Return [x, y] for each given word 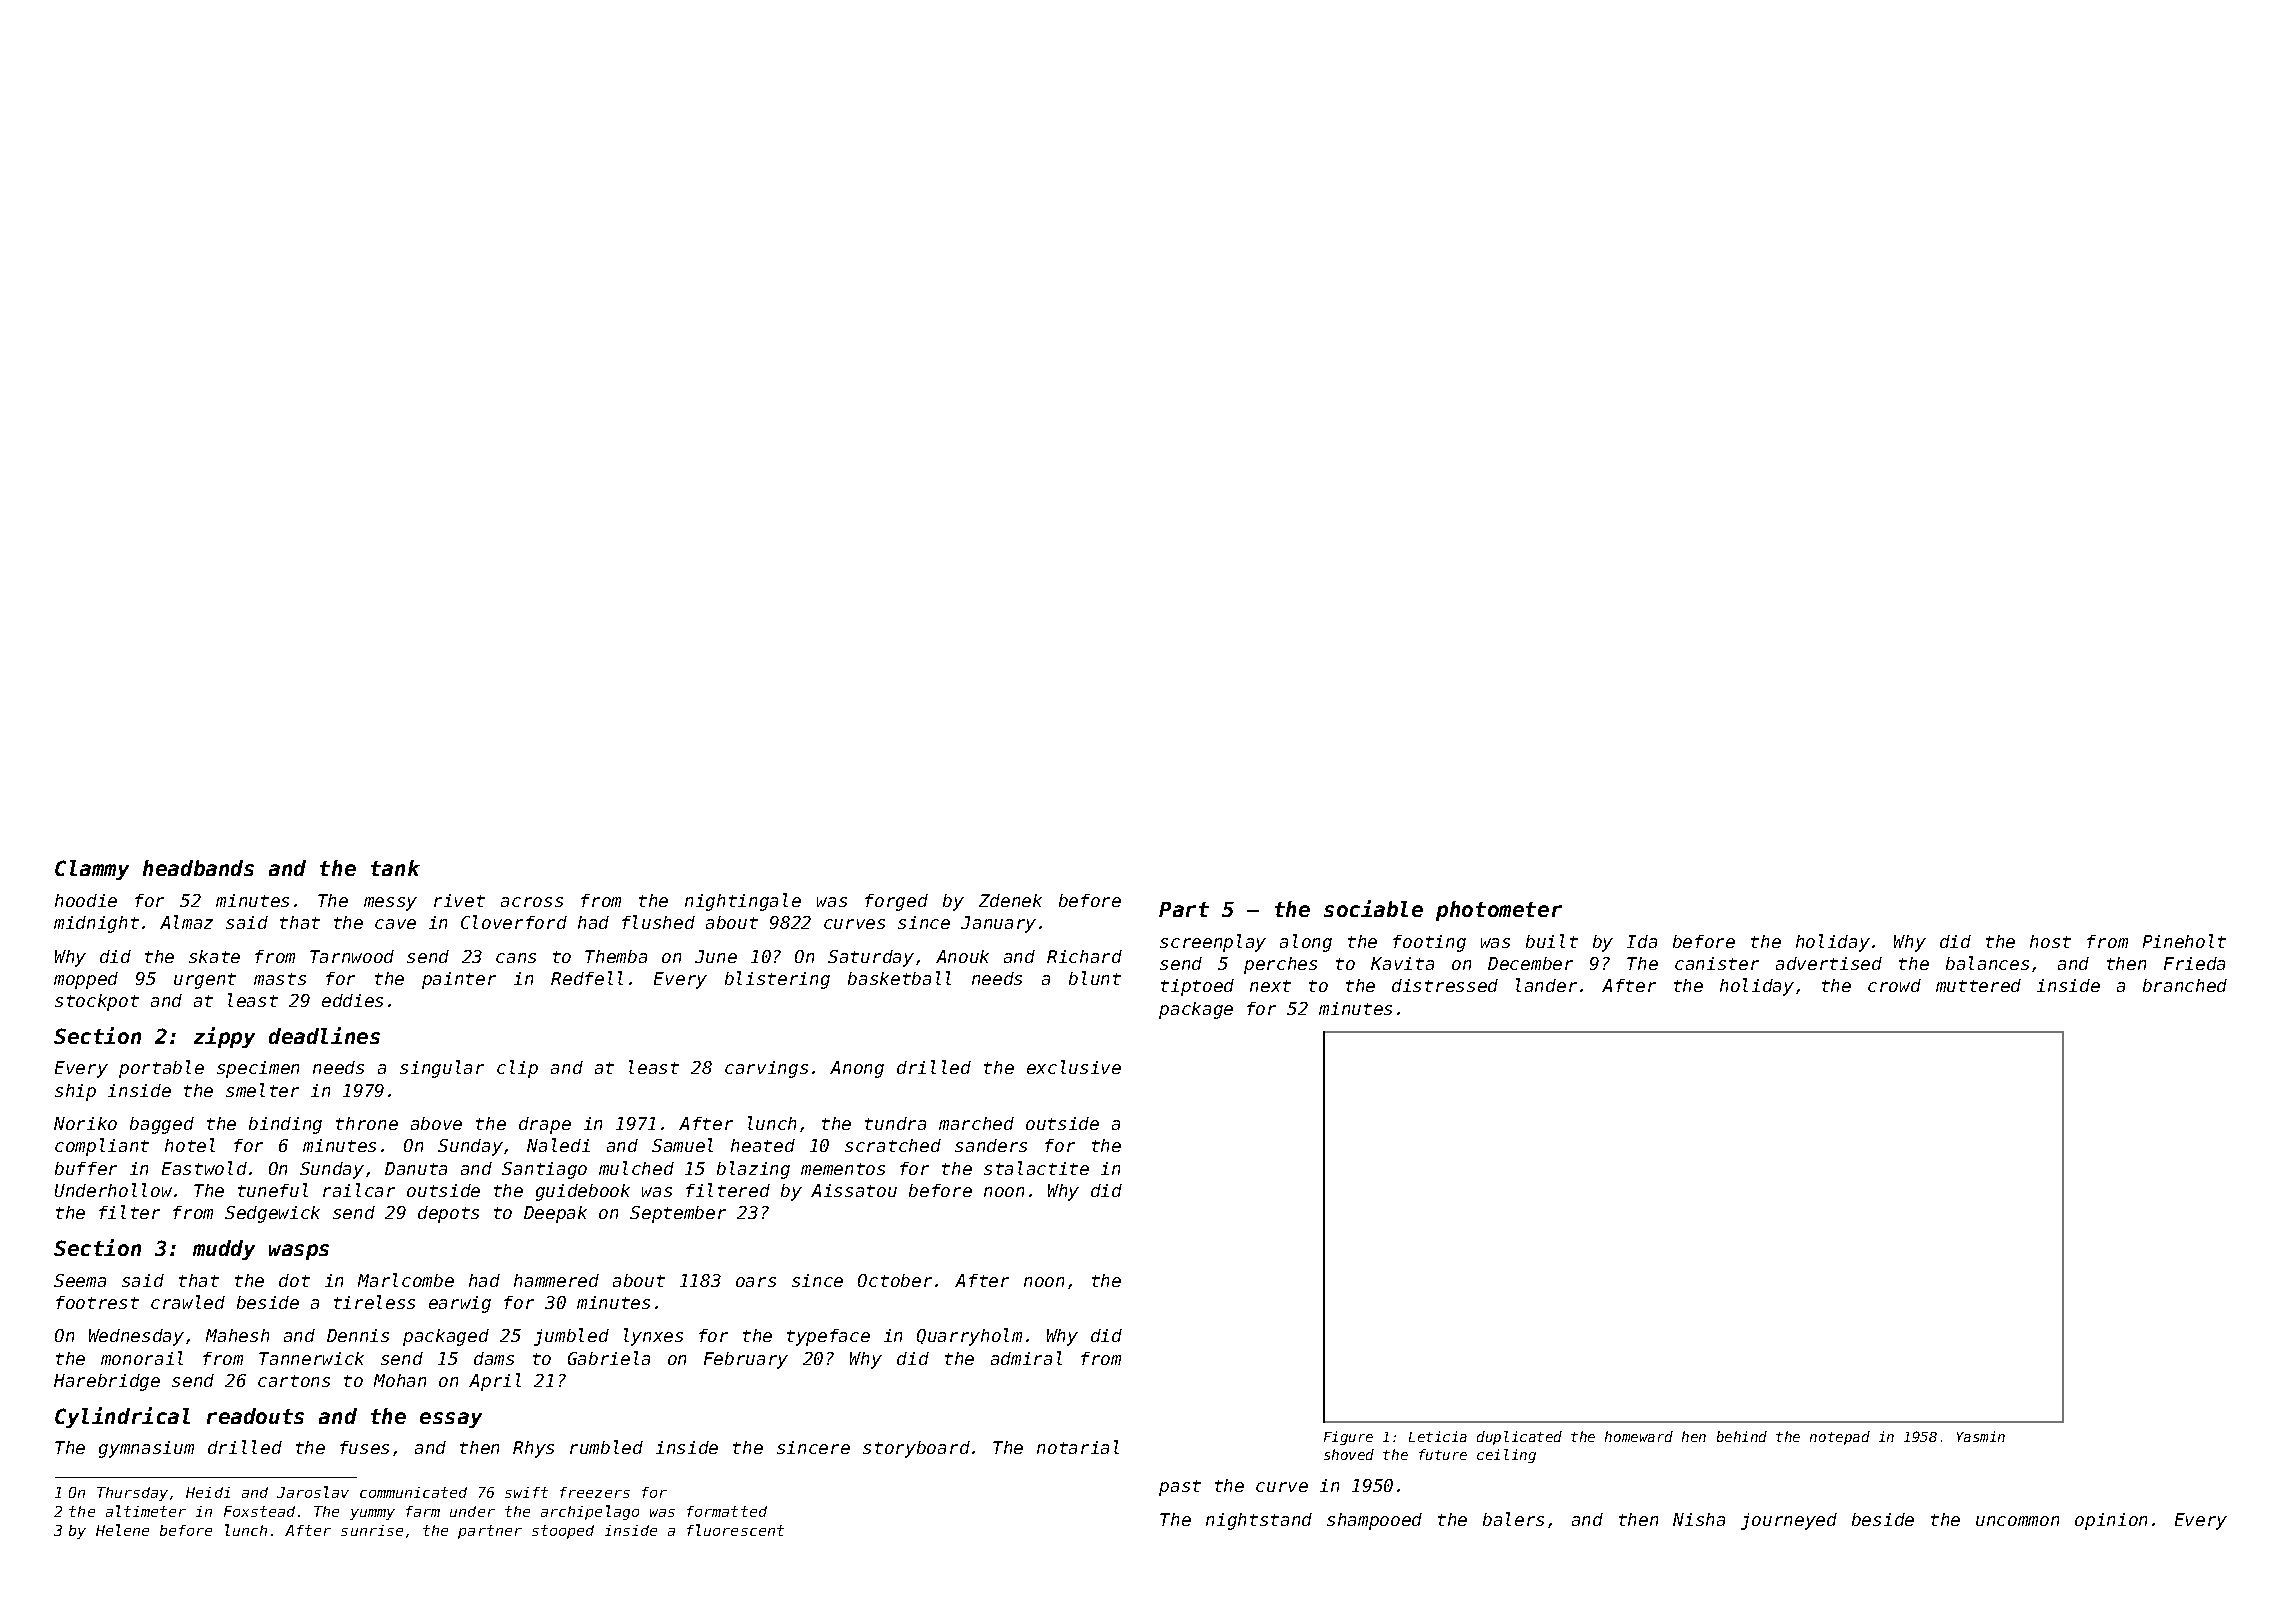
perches [1280, 965]
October [895, 1280]
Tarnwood [352, 956]
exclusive [1074, 1067]
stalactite [1036, 1168]
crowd [1894, 985]
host [2050, 941]
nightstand [1259, 1521]
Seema [80, 1280]
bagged [162, 1125]
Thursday [132, 1494]
